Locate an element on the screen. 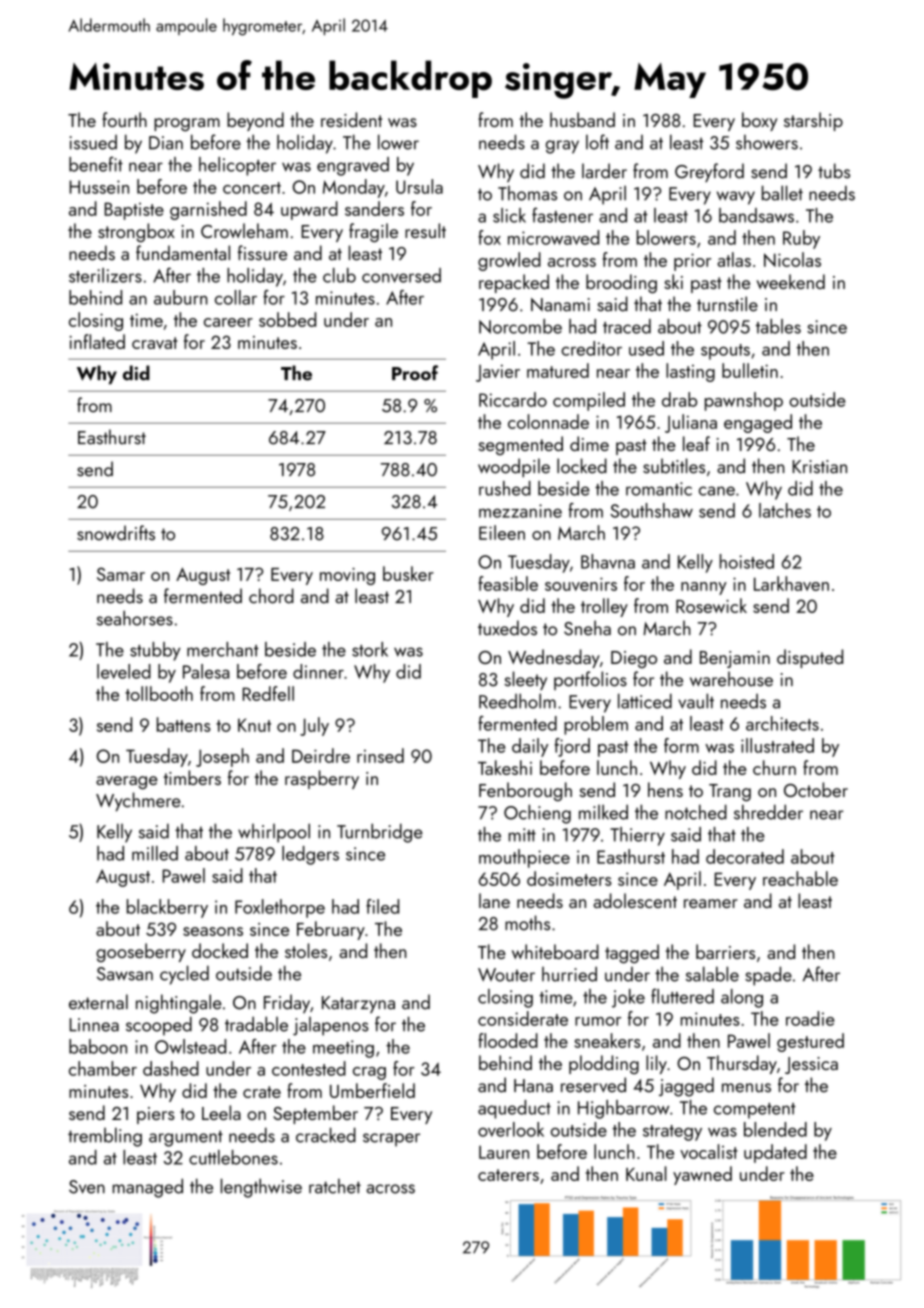 The height and width of the screenshot is (1308, 924). ballet is located at coordinates (782, 193).
